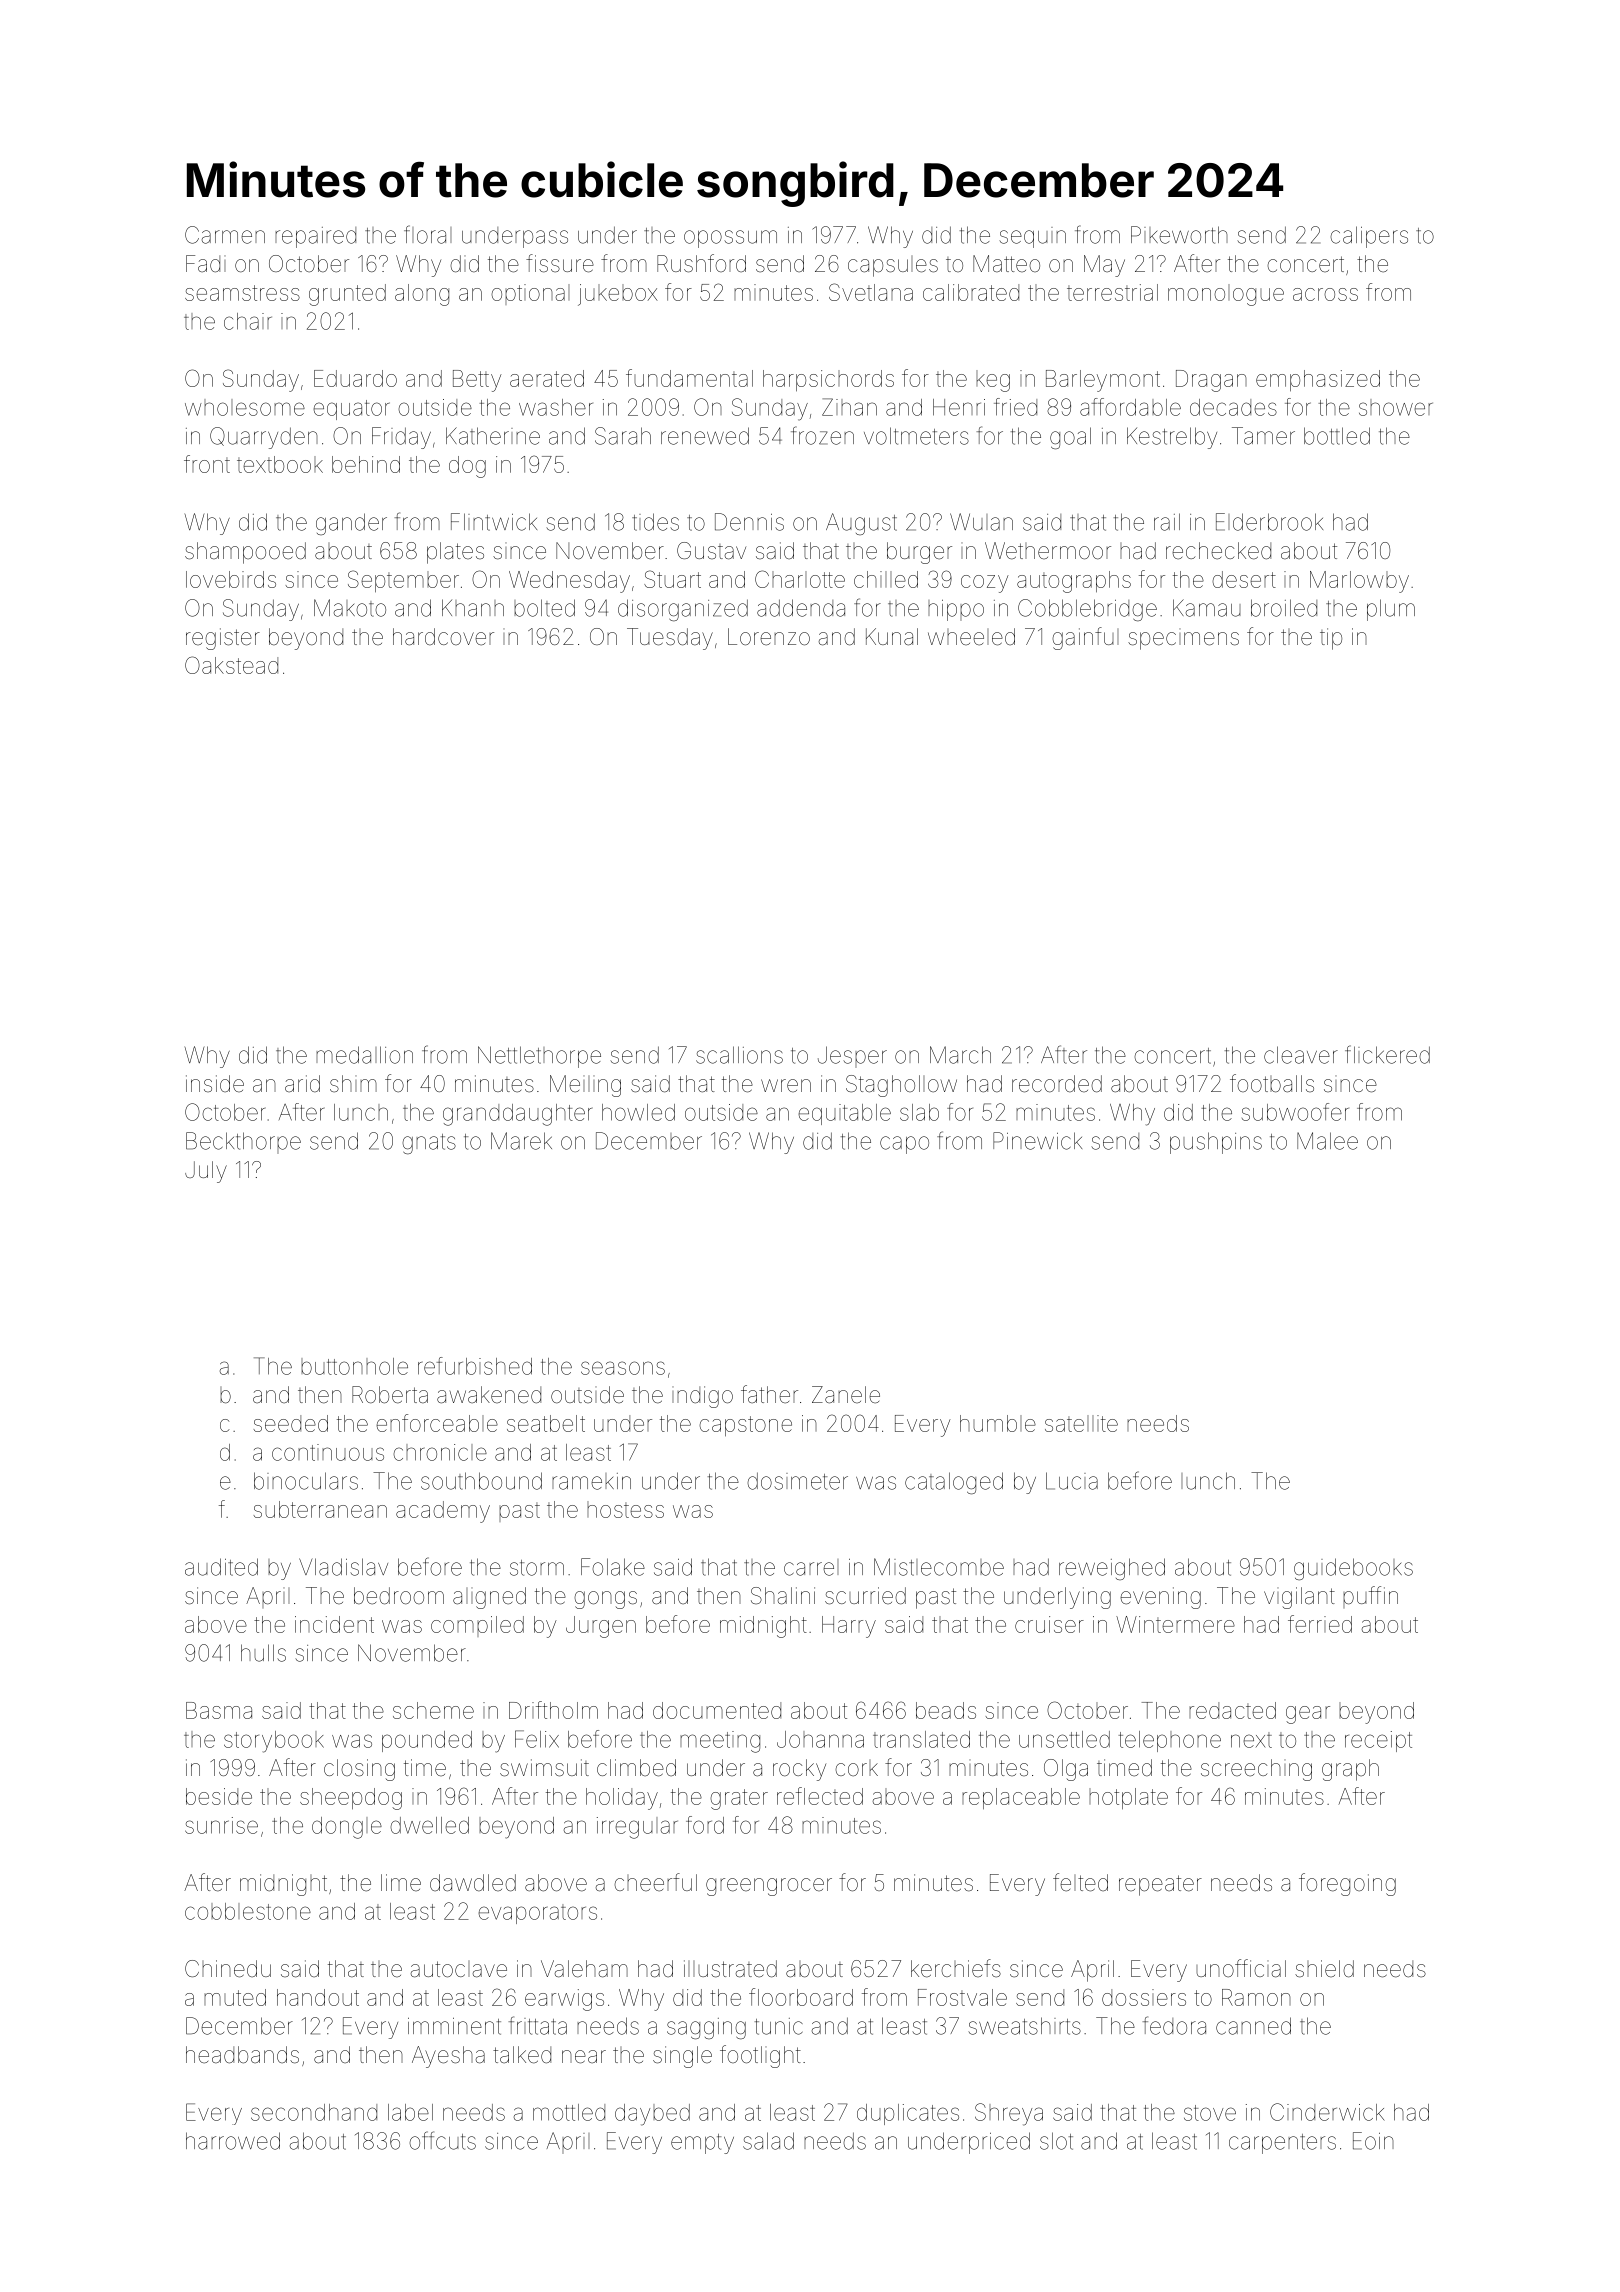 This screenshot has height=2292, width=1620. What do you see at coordinates (560, 263) in the screenshot?
I see `fissure` at bounding box center [560, 263].
